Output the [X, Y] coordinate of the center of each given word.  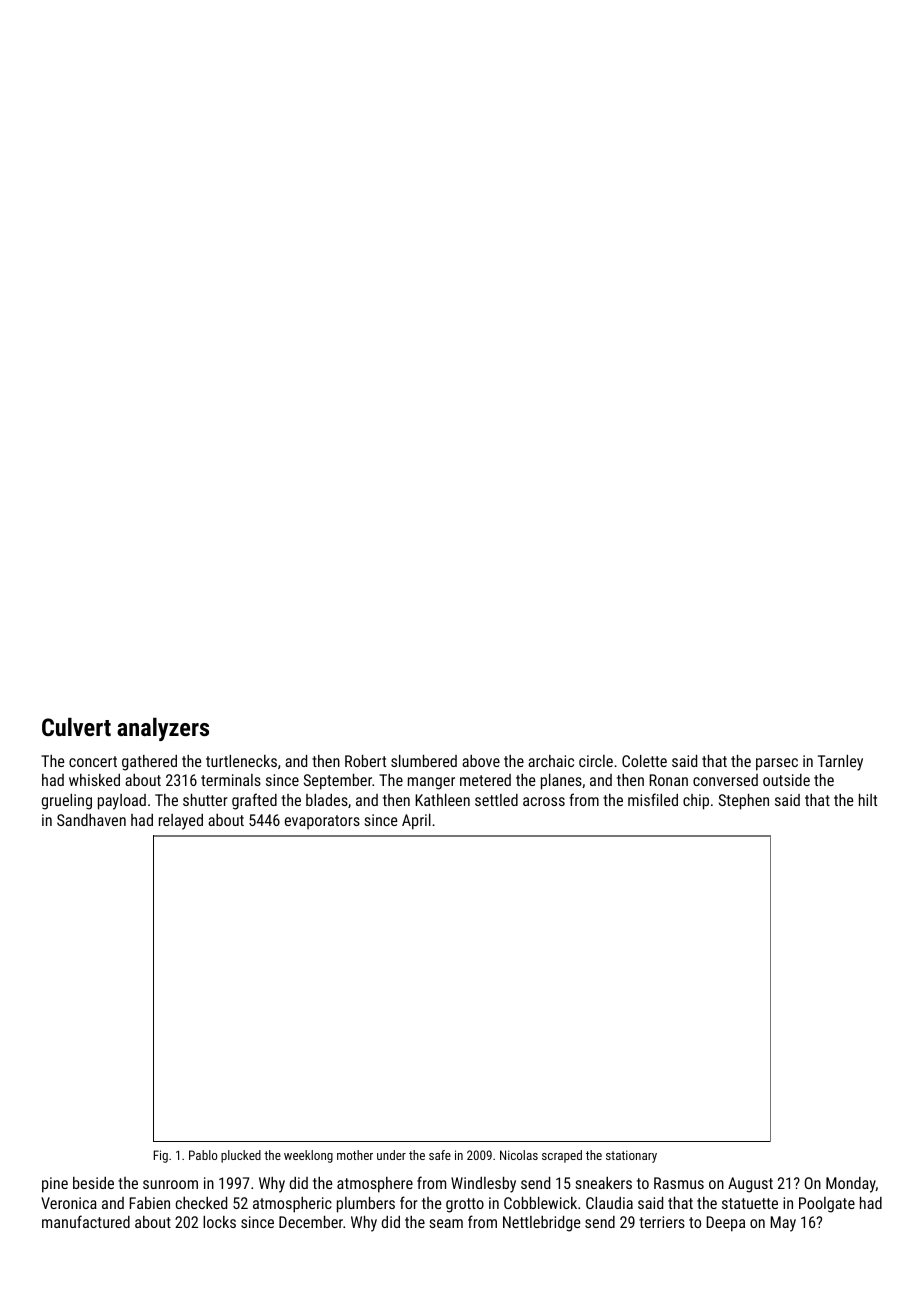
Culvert [76, 727]
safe [440, 1155]
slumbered [424, 761]
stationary [631, 1156]
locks [219, 1222]
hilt [868, 800]
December [311, 1222]
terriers [662, 1222]
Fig [161, 1156]
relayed [181, 822]
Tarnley [840, 763]
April [416, 822]
